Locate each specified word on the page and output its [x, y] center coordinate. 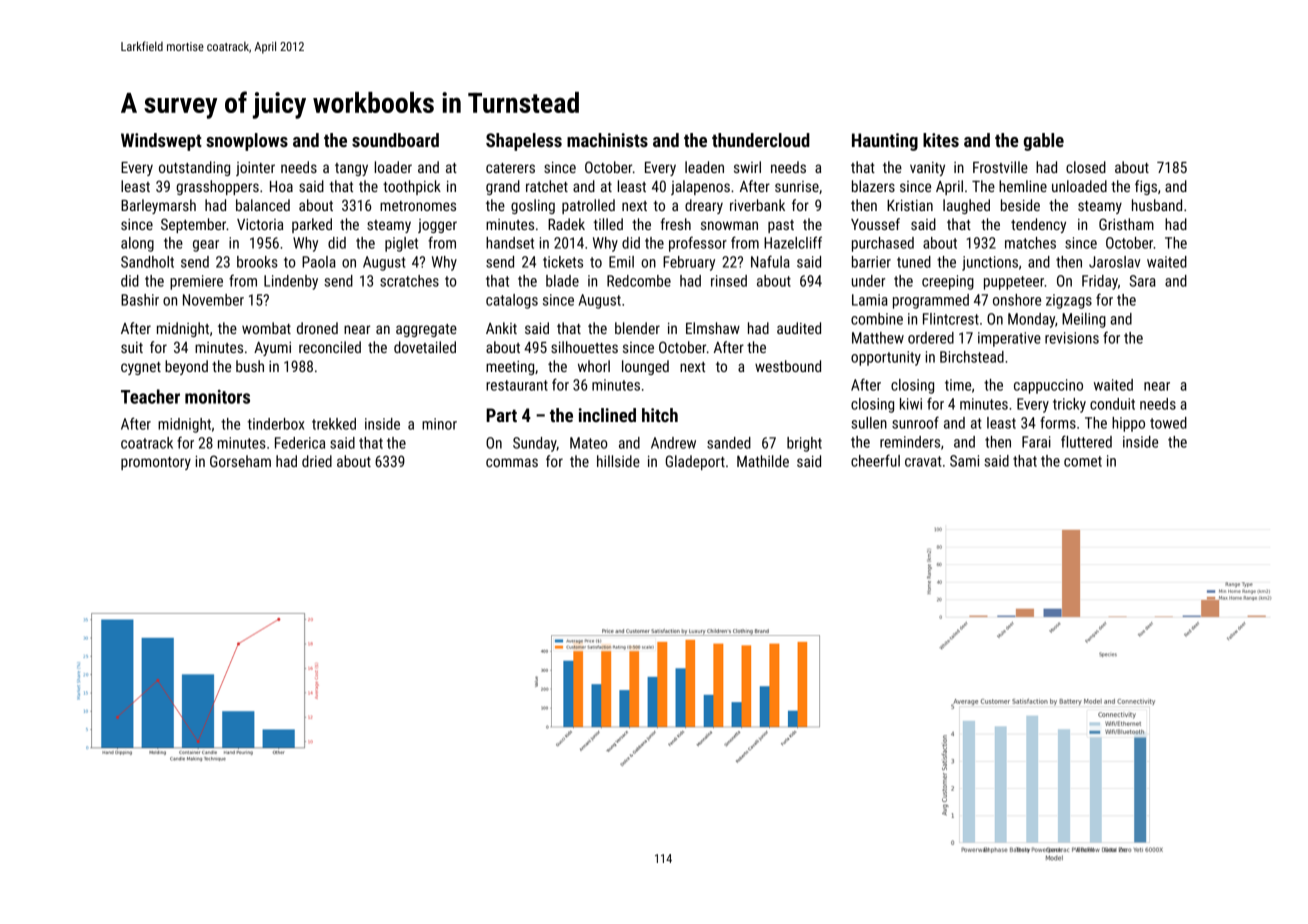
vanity [927, 169]
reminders [910, 442]
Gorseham [240, 461]
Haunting [885, 142]
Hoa [281, 186]
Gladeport [695, 462]
